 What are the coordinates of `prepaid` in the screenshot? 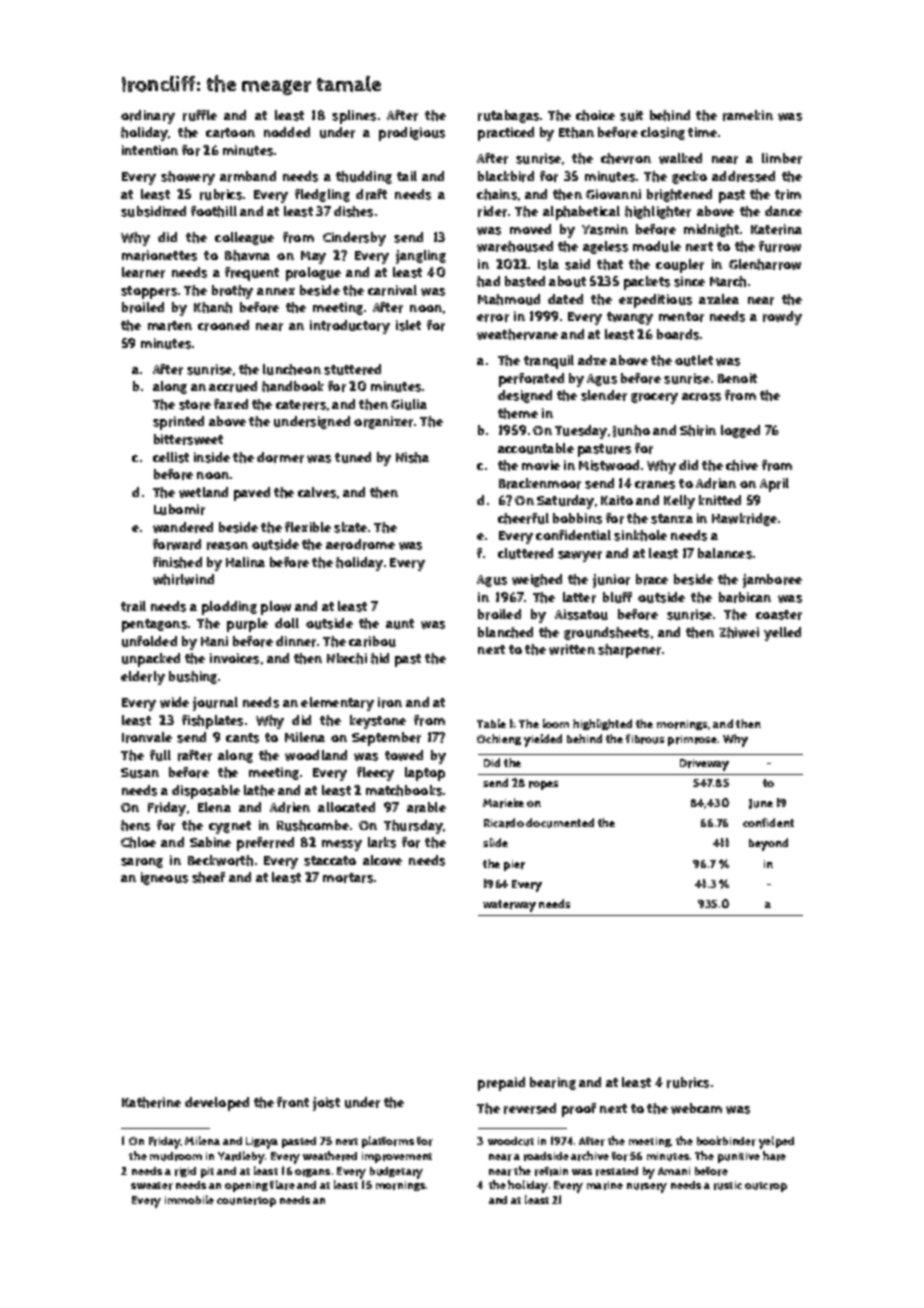 It's located at (501, 1084).
